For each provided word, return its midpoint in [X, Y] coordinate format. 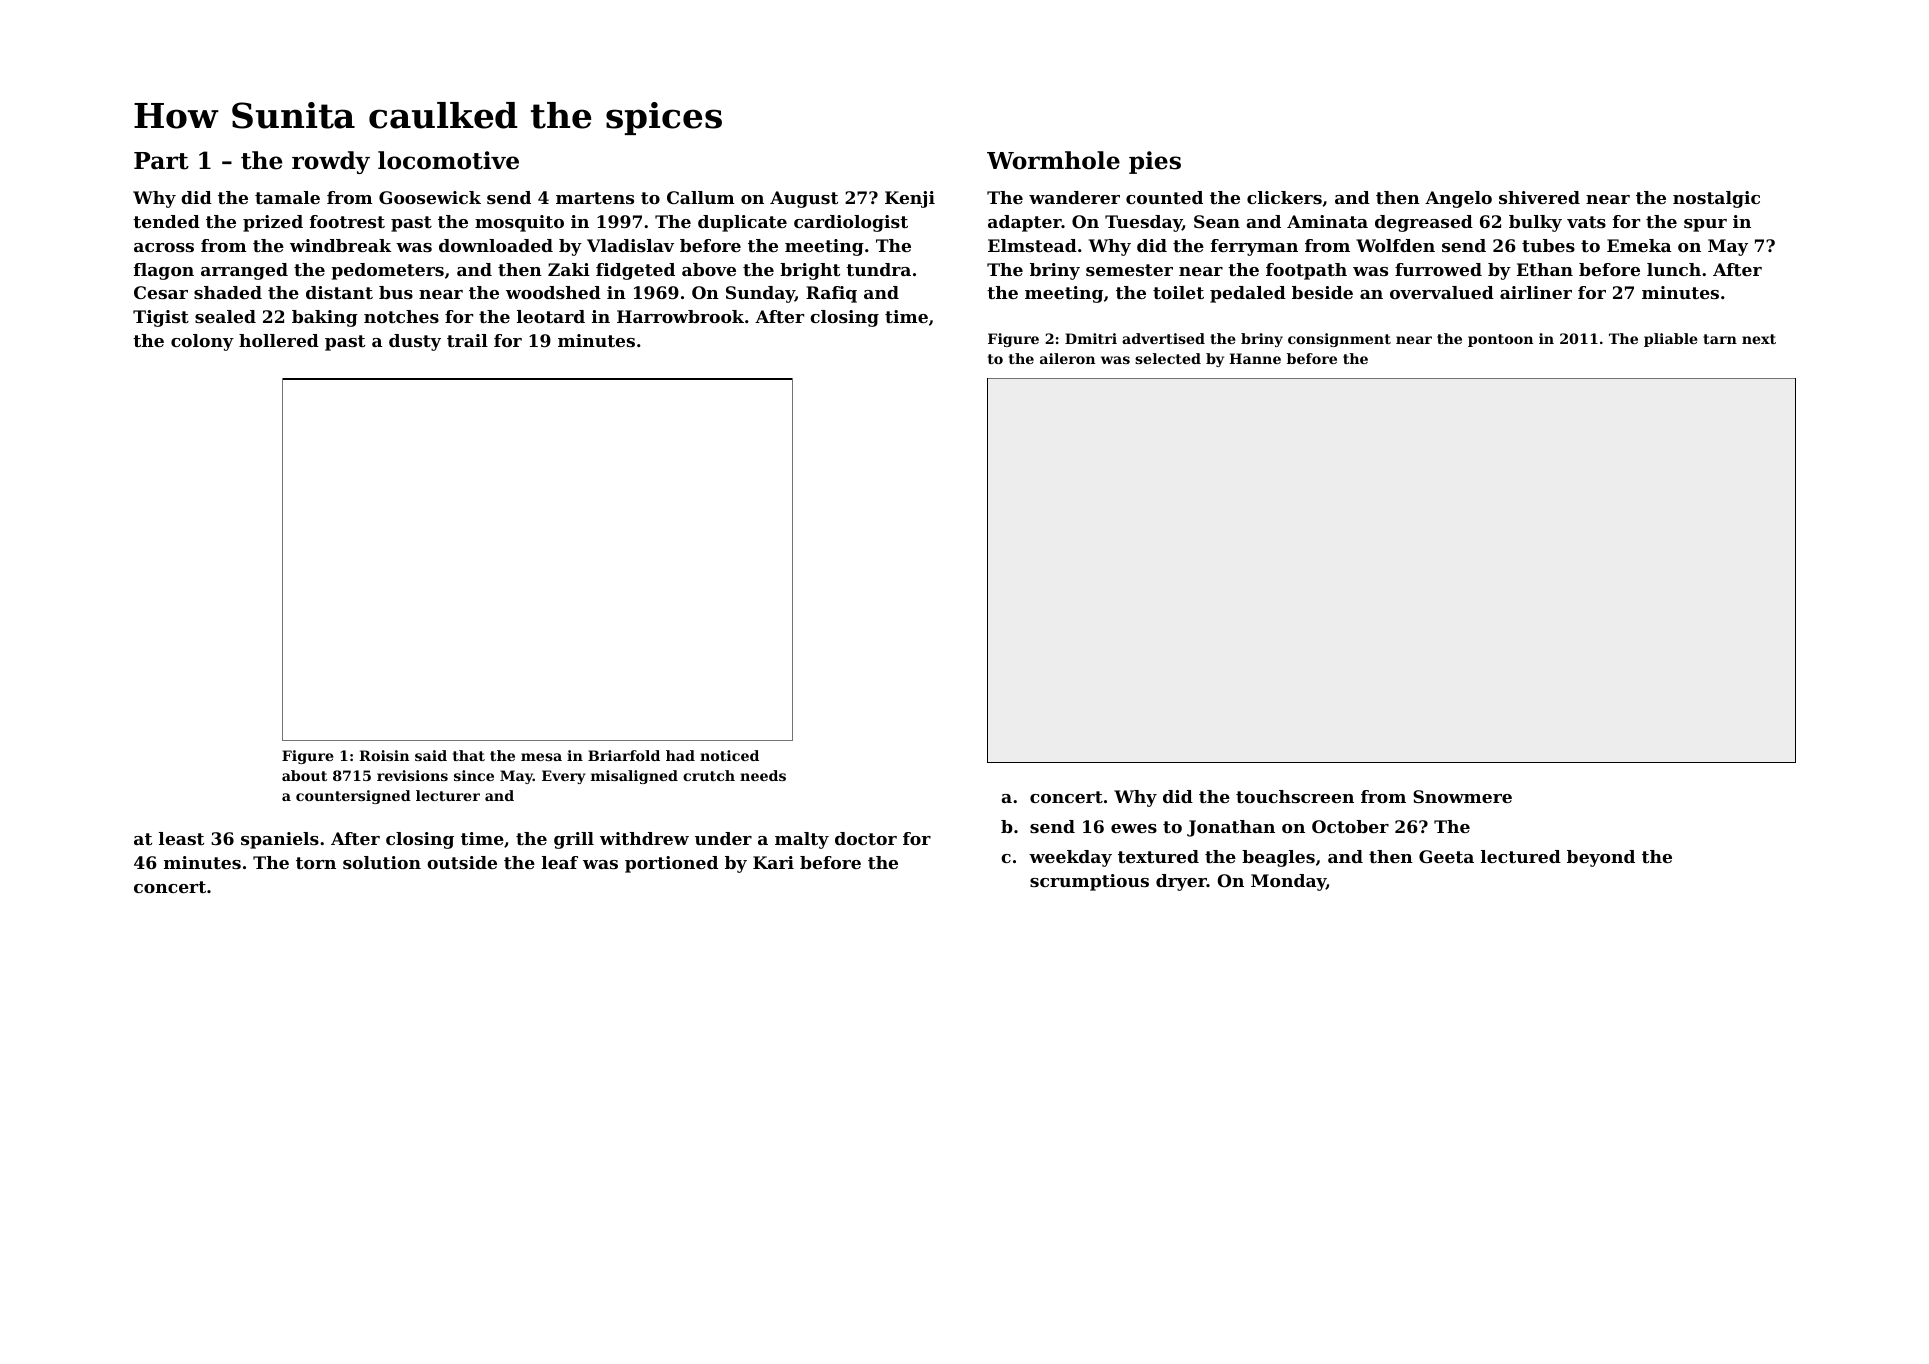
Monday [1288, 882]
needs [763, 775]
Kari [773, 862]
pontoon [1500, 340]
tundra [878, 269]
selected [1168, 358]
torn [316, 863]
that [469, 755]
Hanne [1255, 358]
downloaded [496, 245]
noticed [729, 755]
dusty [415, 342]
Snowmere [1462, 796]
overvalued [1442, 292]
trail [467, 340]
